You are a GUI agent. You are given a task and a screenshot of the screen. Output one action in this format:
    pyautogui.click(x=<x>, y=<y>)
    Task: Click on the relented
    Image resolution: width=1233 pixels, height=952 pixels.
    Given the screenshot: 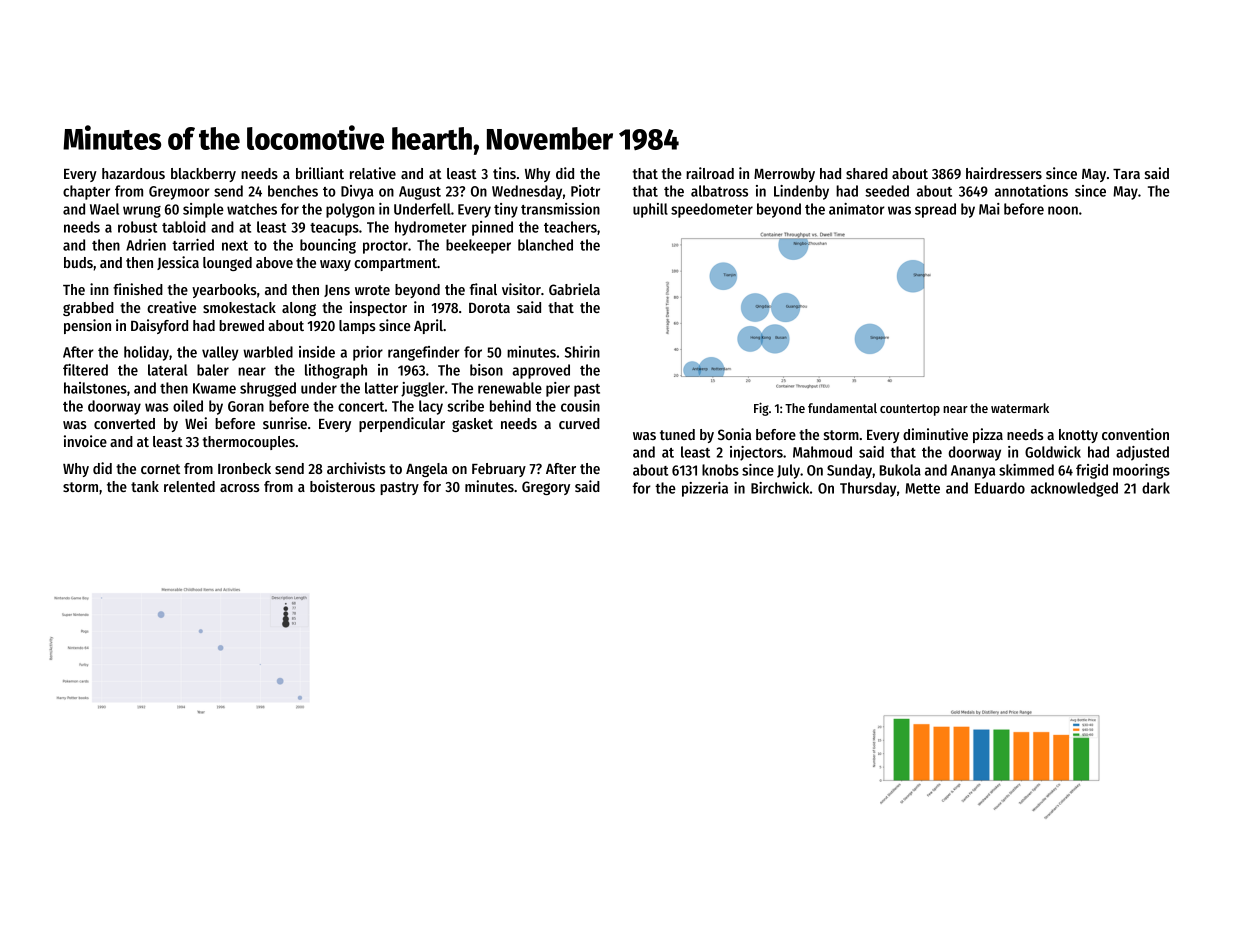 What is the action you would take?
    pyautogui.click(x=189, y=486)
